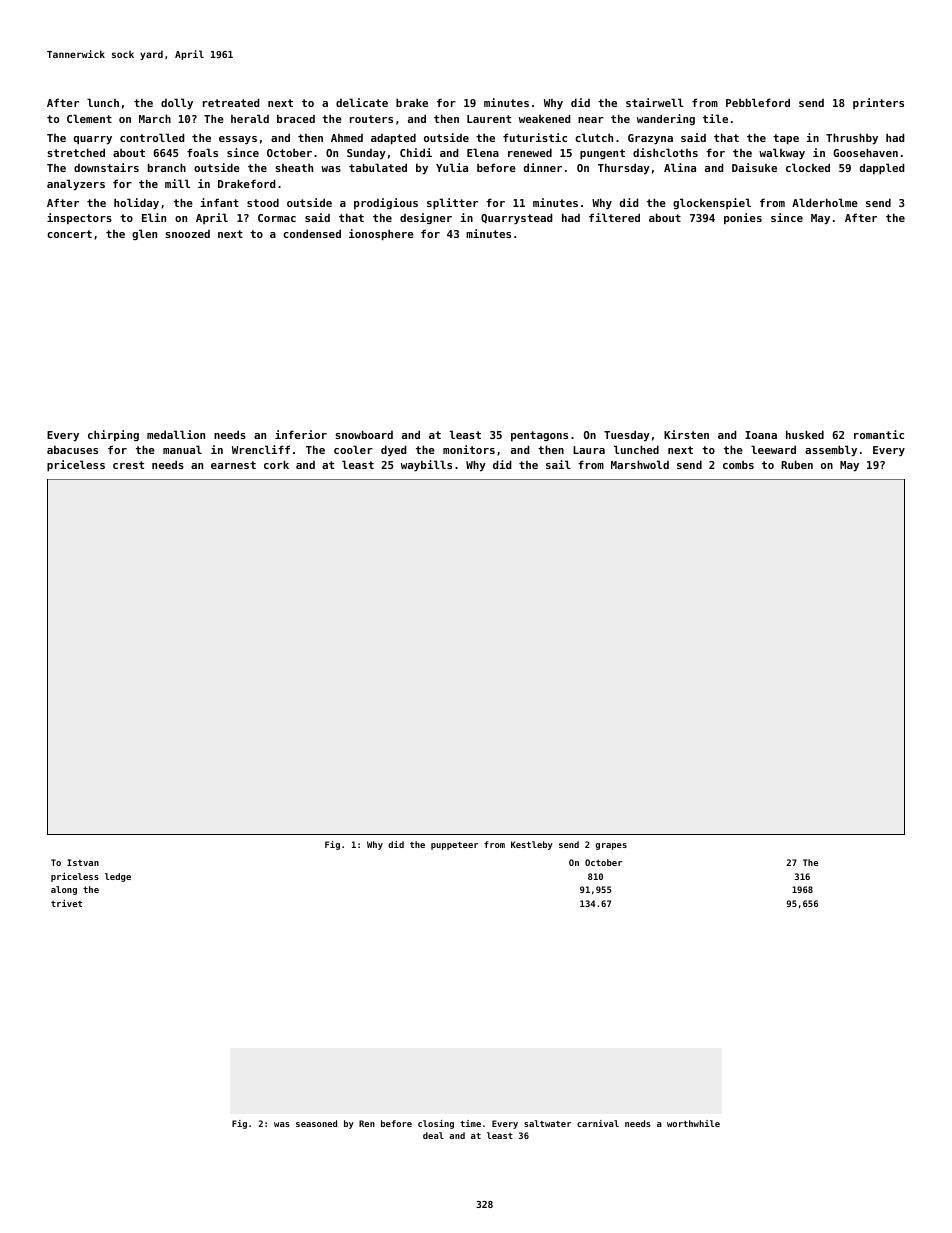  I want to click on designer, so click(426, 218).
